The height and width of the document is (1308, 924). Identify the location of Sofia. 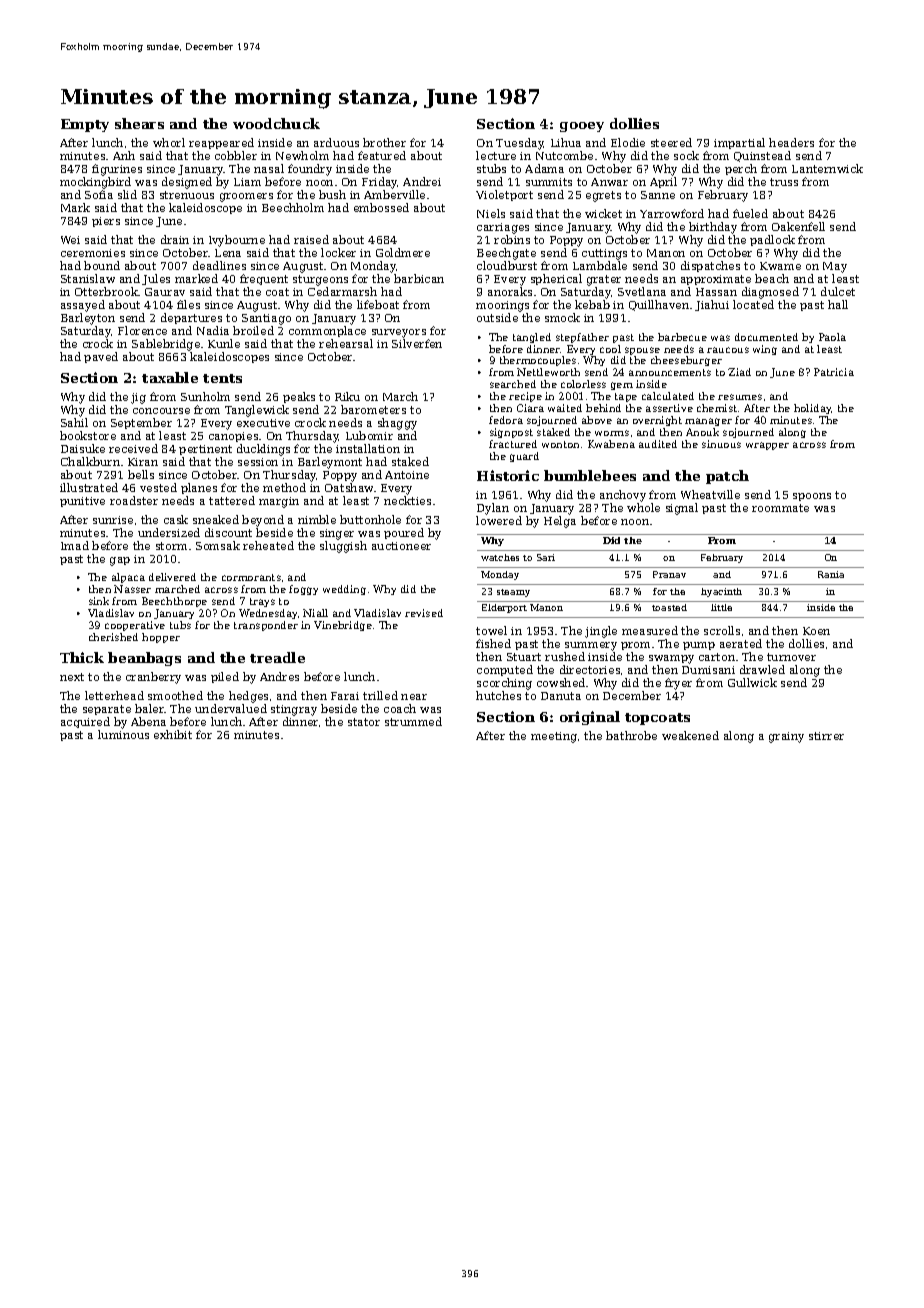
(99, 194).
